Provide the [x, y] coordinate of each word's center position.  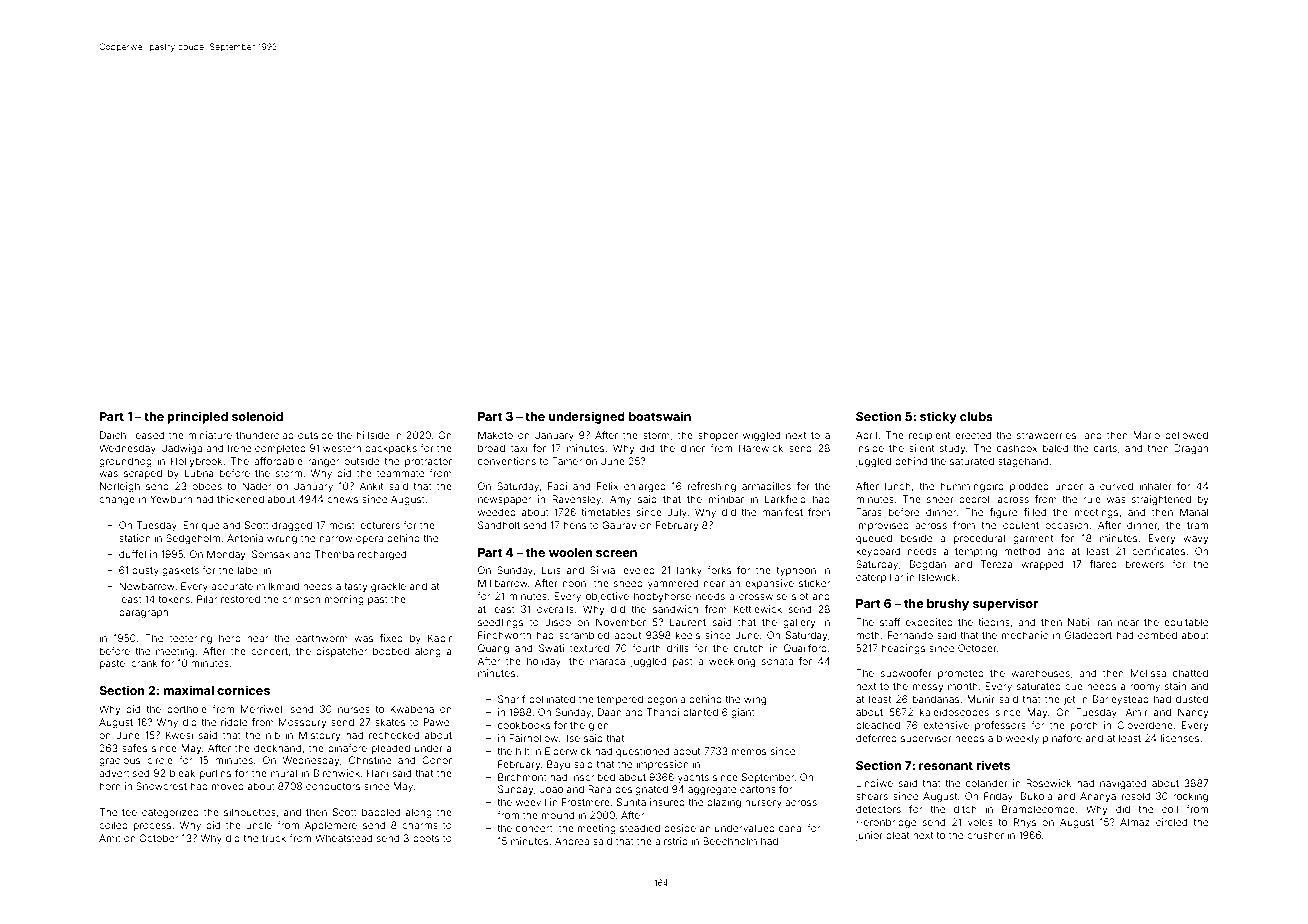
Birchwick [337, 773]
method [1022, 551]
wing [755, 700]
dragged [292, 526]
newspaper [504, 501]
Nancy [1193, 713]
